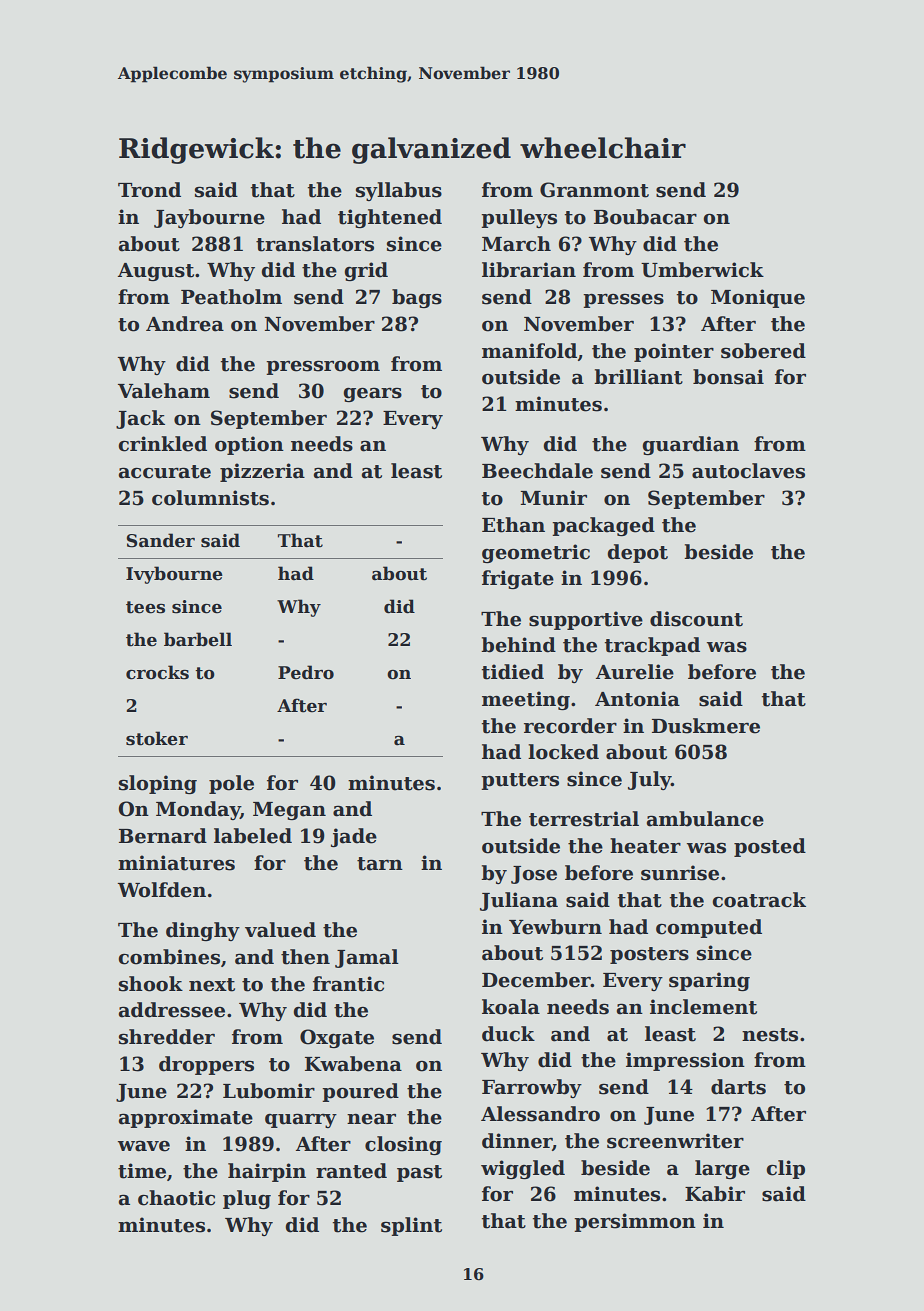 The height and width of the screenshot is (1311, 924). What do you see at coordinates (176, 863) in the screenshot?
I see `miniatures` at bounding box center [176, 863].
